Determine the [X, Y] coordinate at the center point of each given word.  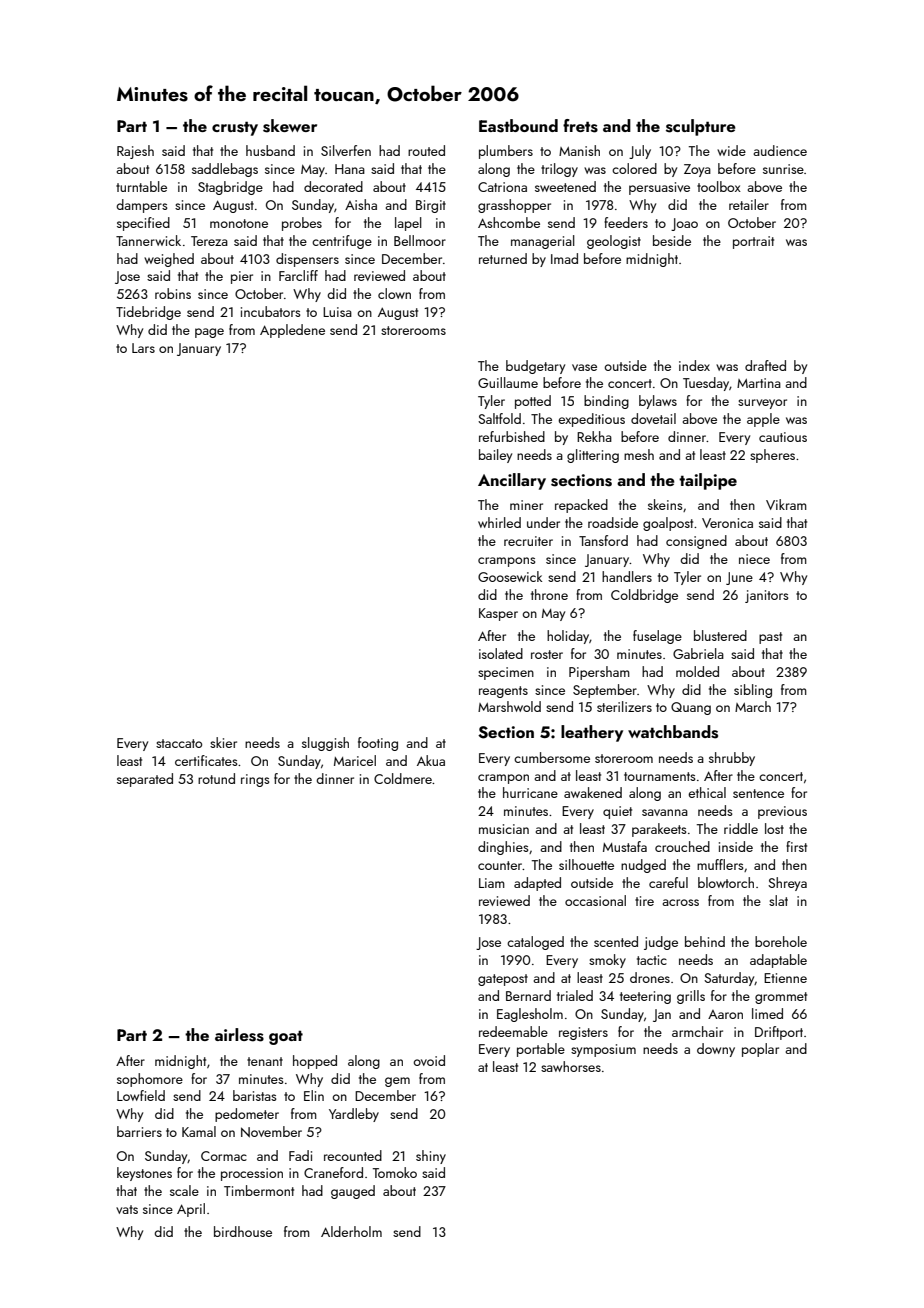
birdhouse [243, 1231]
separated [145, 780]
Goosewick [510, 576]
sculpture [701, 127]
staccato [179, 743]
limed [767, 1013]
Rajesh [135, 152]
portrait [753, 242]
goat [286, 1037]
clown [394, 293]
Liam [492, 883]
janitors [767, 596]
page [209, 333]
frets [580, 126]
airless [239, 1035]
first [796, 846]
